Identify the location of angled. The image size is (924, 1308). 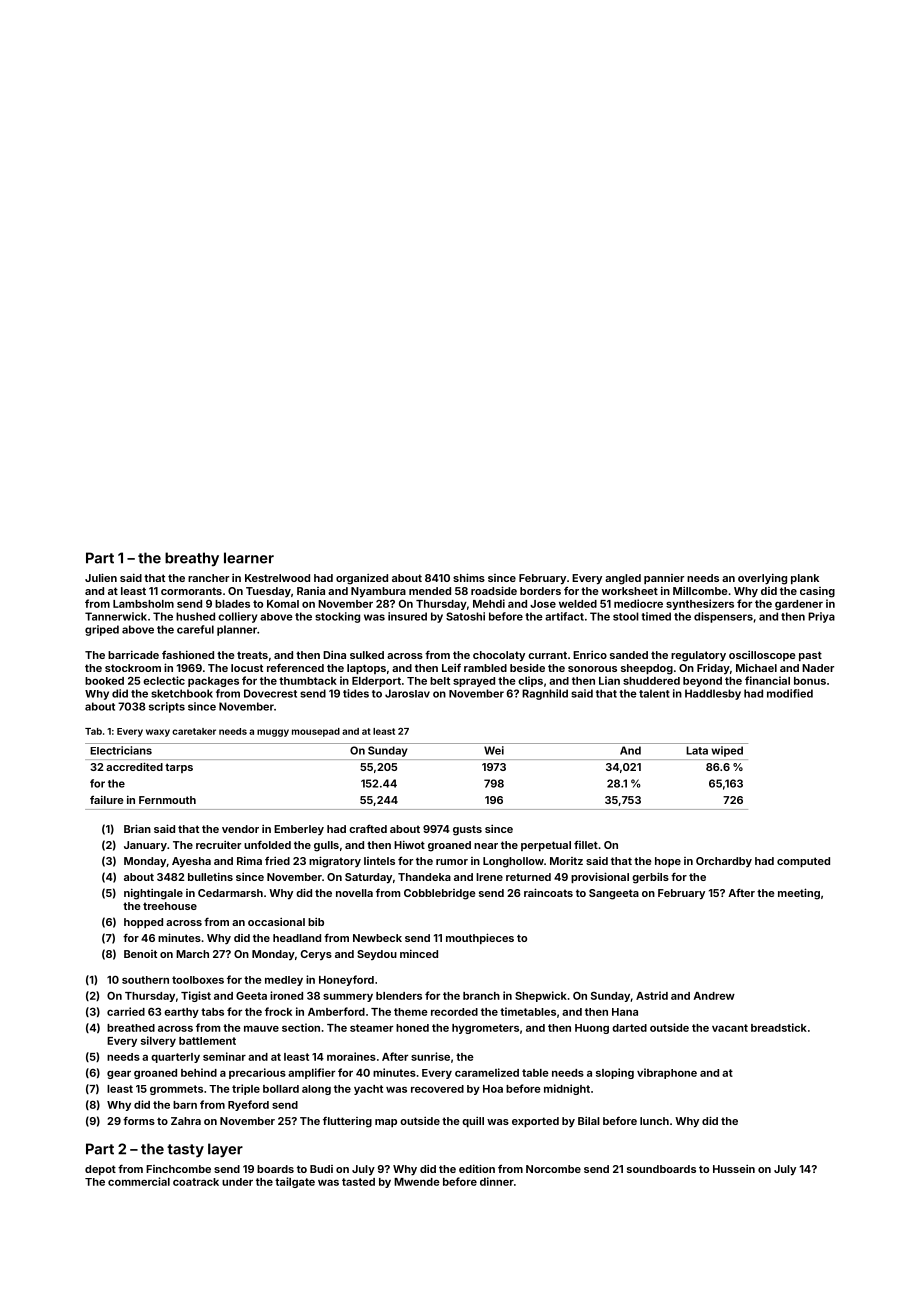
(623, 579).
